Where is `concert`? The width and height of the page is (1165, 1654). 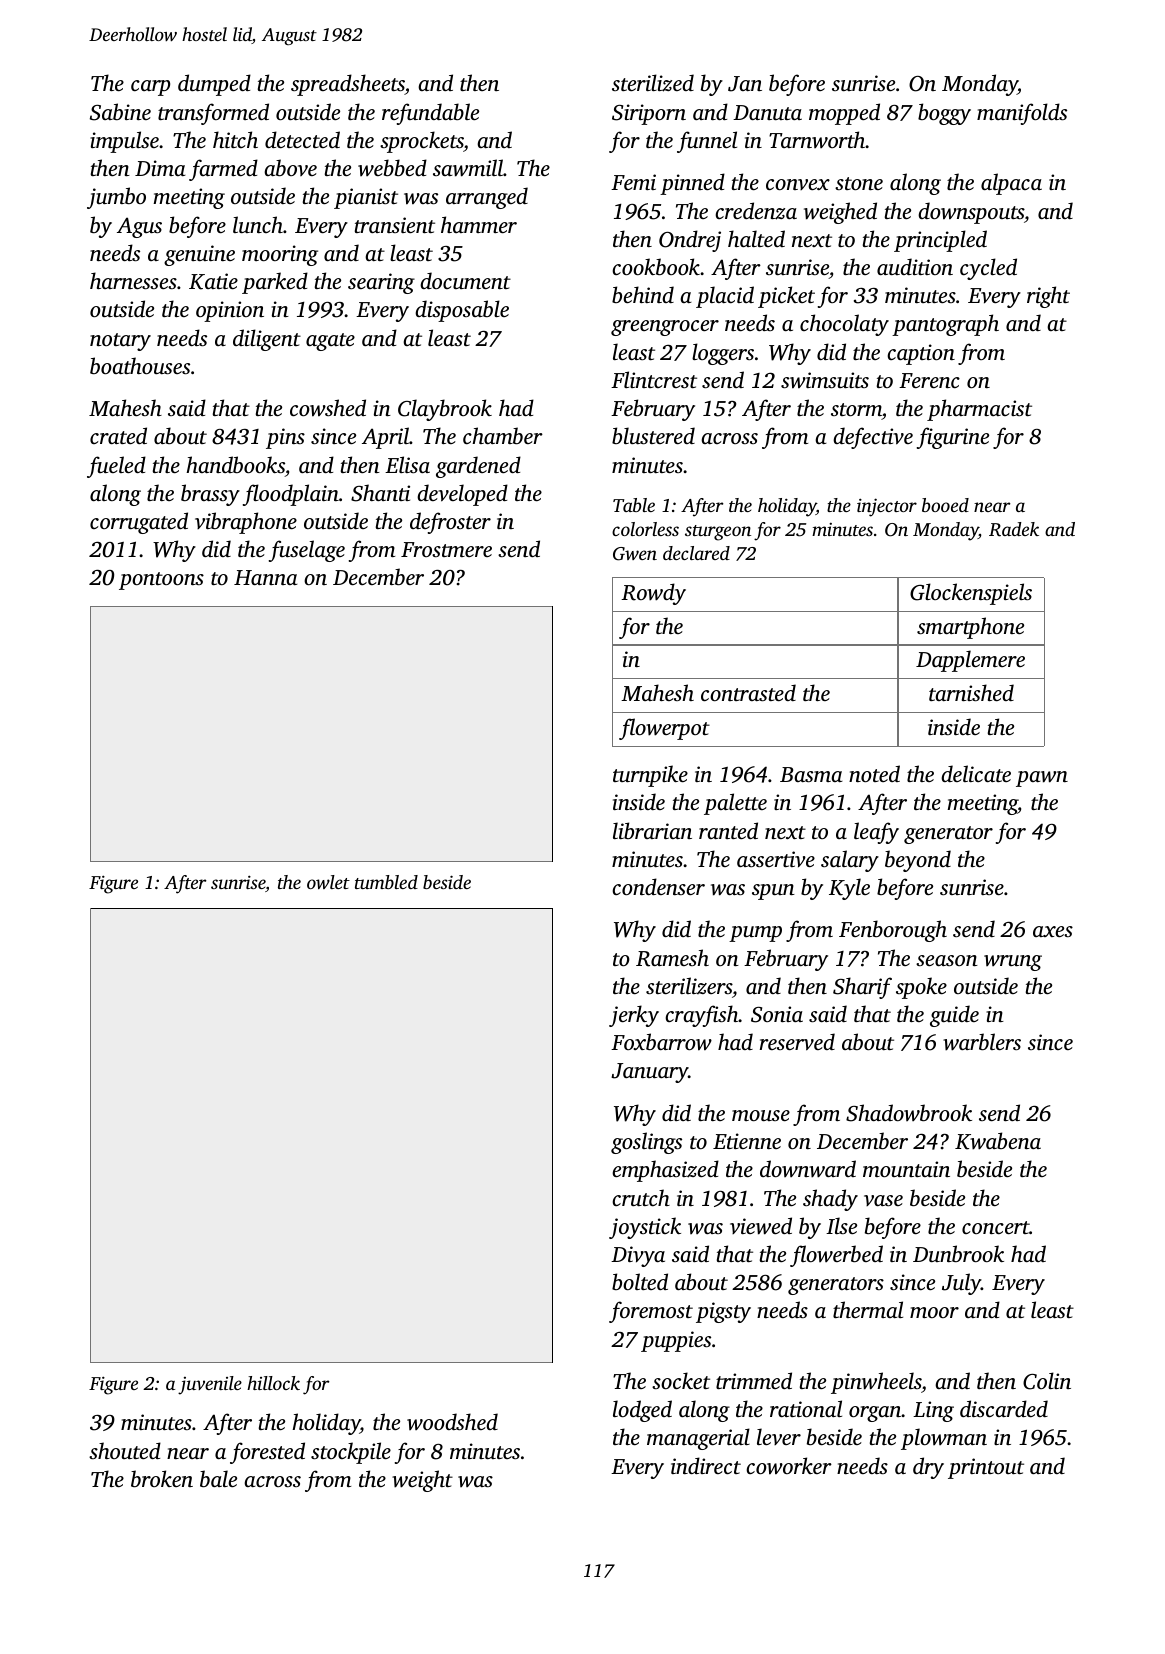
concert is located at coordinates (996, 1227).
